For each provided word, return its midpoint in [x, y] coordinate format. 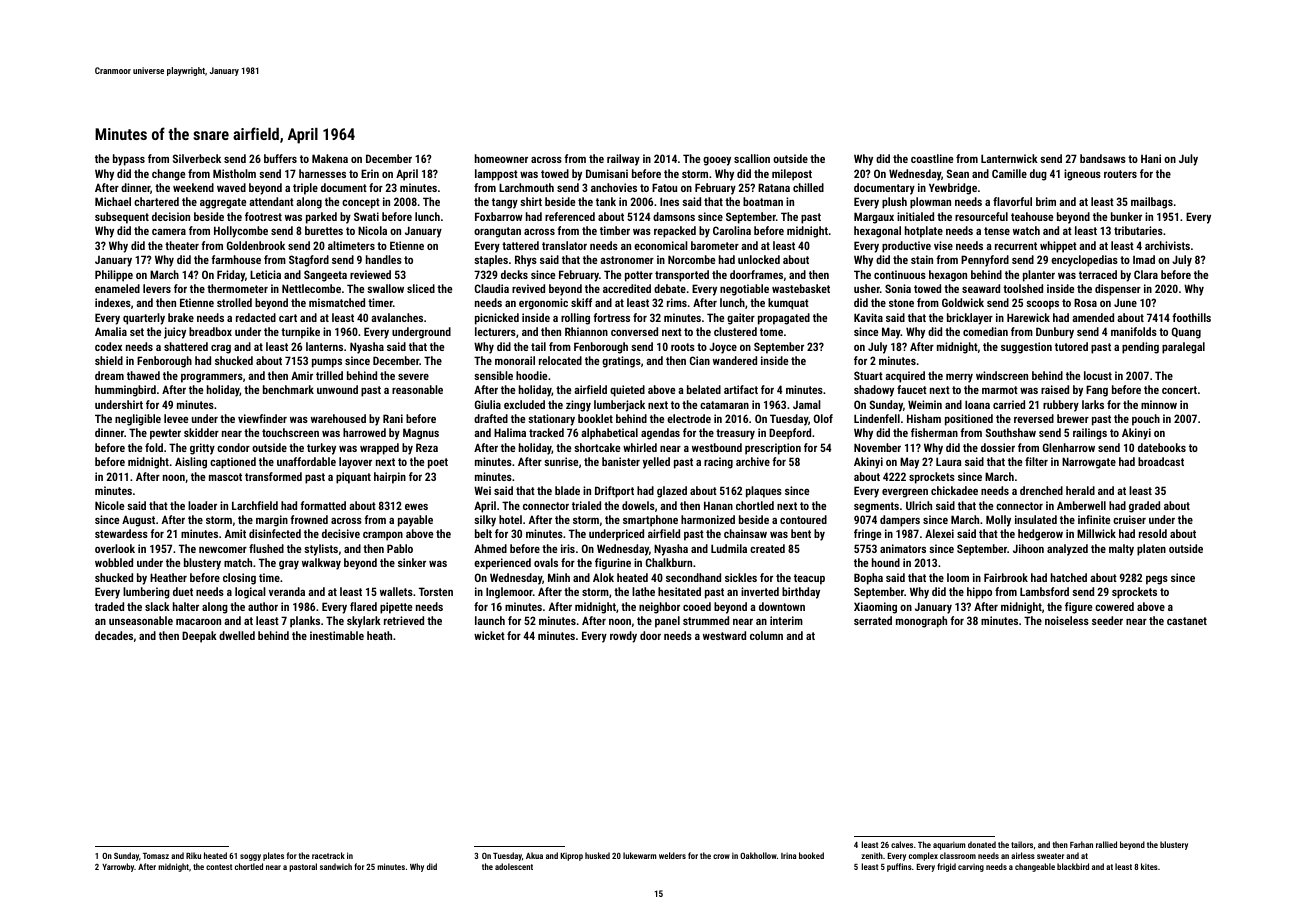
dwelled [237, 635]
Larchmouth [526, 187]
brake [181, 317]
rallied [1106, 844]
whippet [1058, 247]
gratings [621, 362]
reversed [1034, 418]
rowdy [623, 637]
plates [273, 856]
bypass [129, 160]
